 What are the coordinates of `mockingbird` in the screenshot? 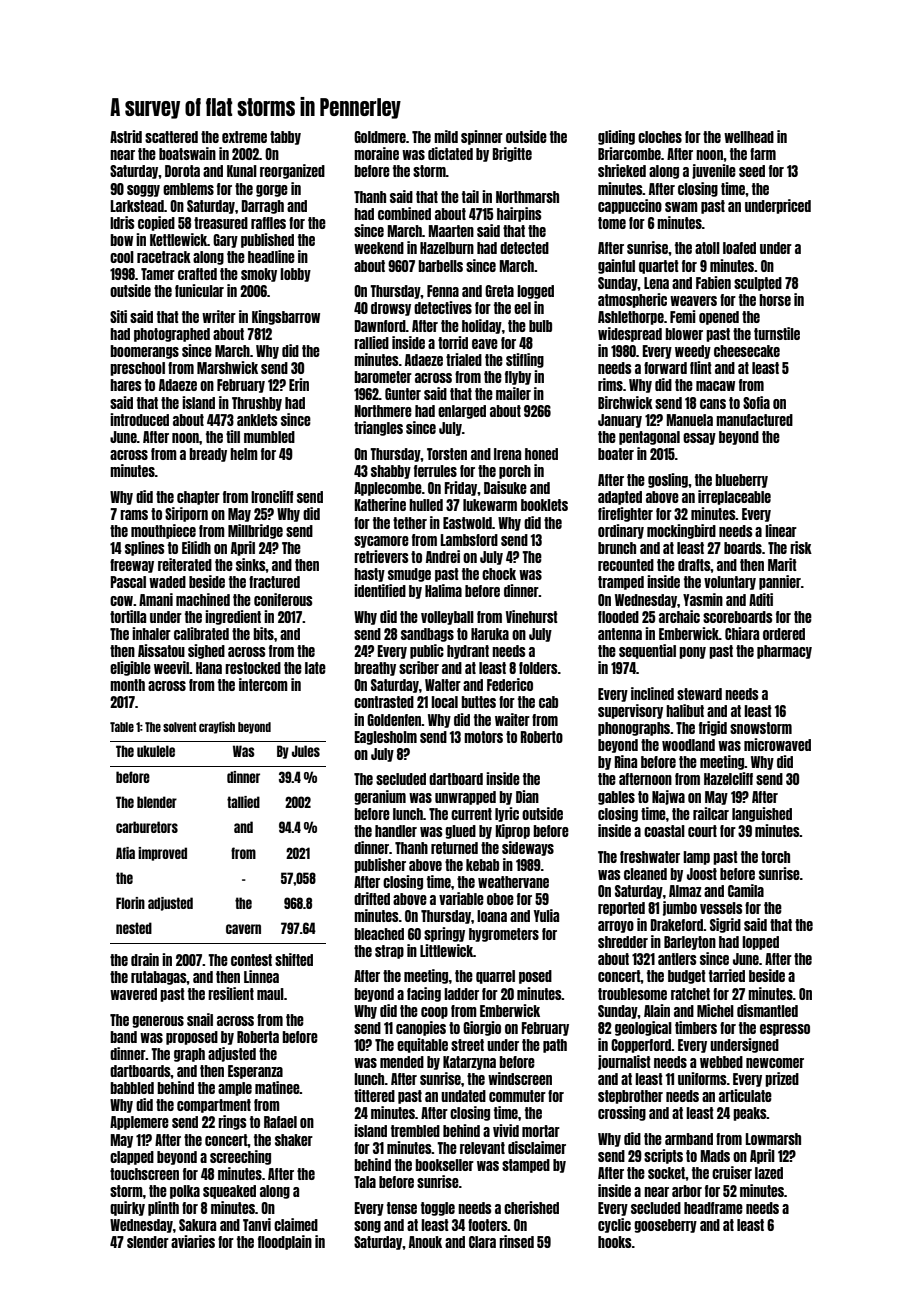 It's located at (681, 531).
